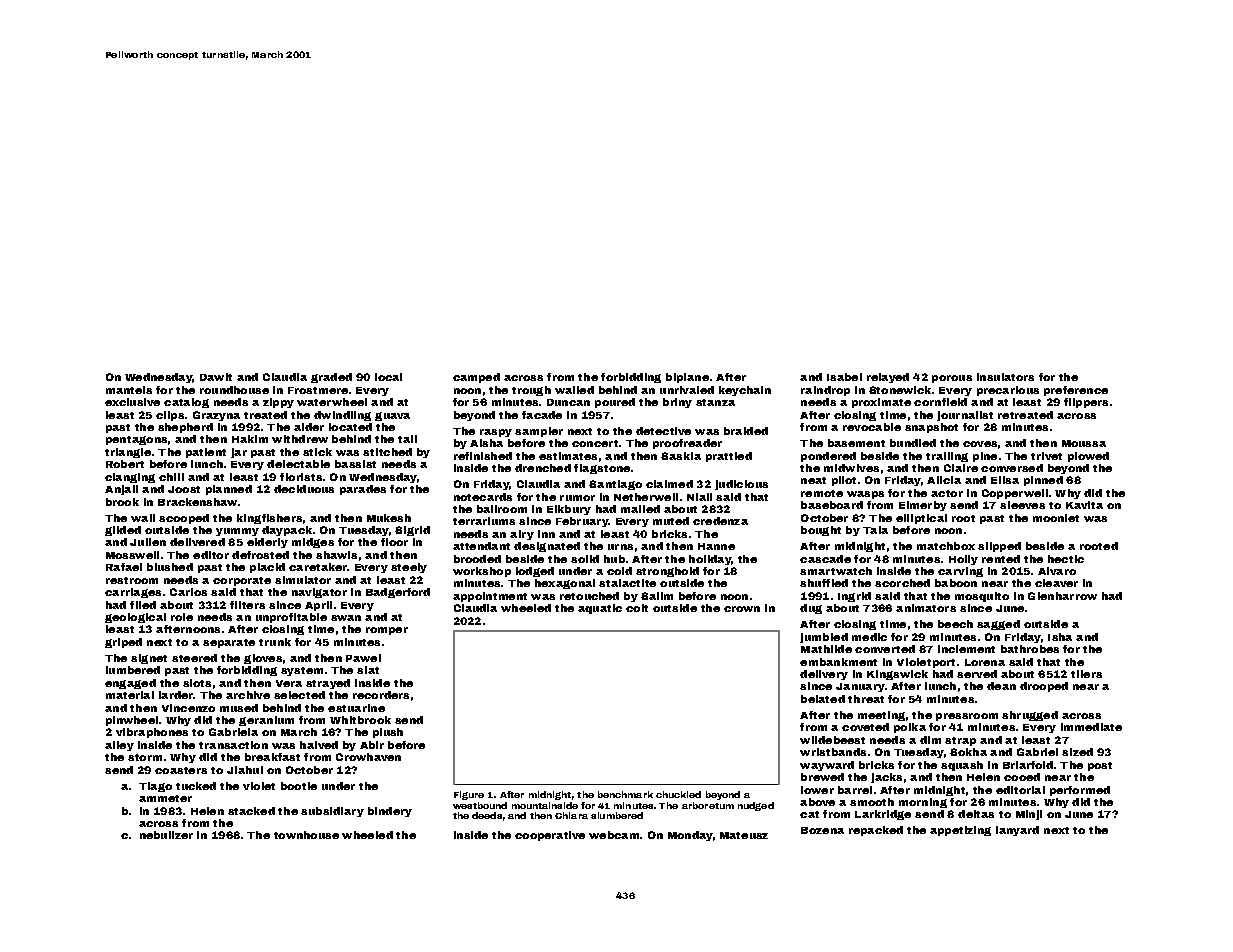 Image resolution: width=1233 pixels, height=952 pixels. Describe the element at coordinates (824, 583) in the image. I see `shuffled` at that location.
